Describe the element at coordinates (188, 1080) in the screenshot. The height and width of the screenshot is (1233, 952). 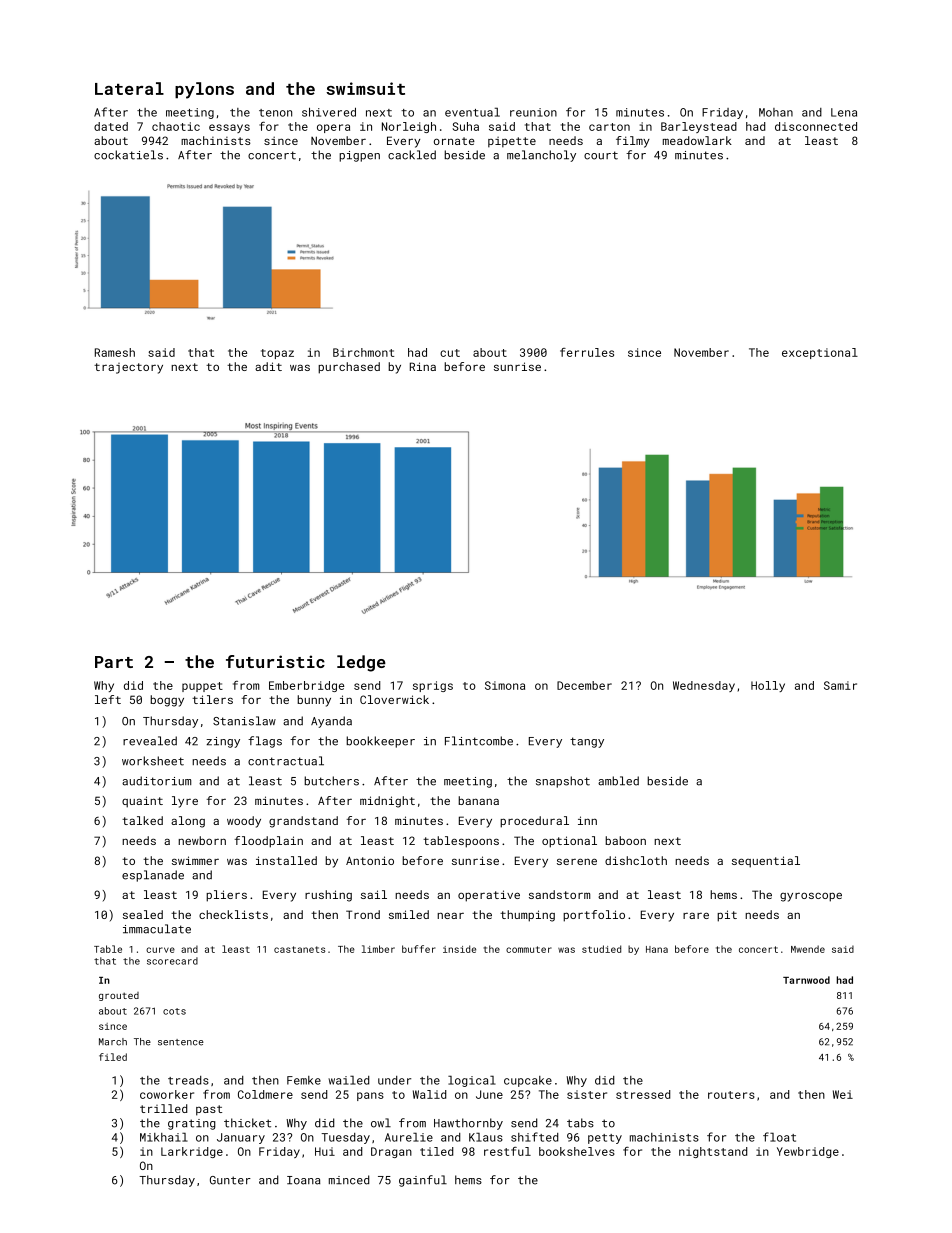
I see `treads` at that location.
